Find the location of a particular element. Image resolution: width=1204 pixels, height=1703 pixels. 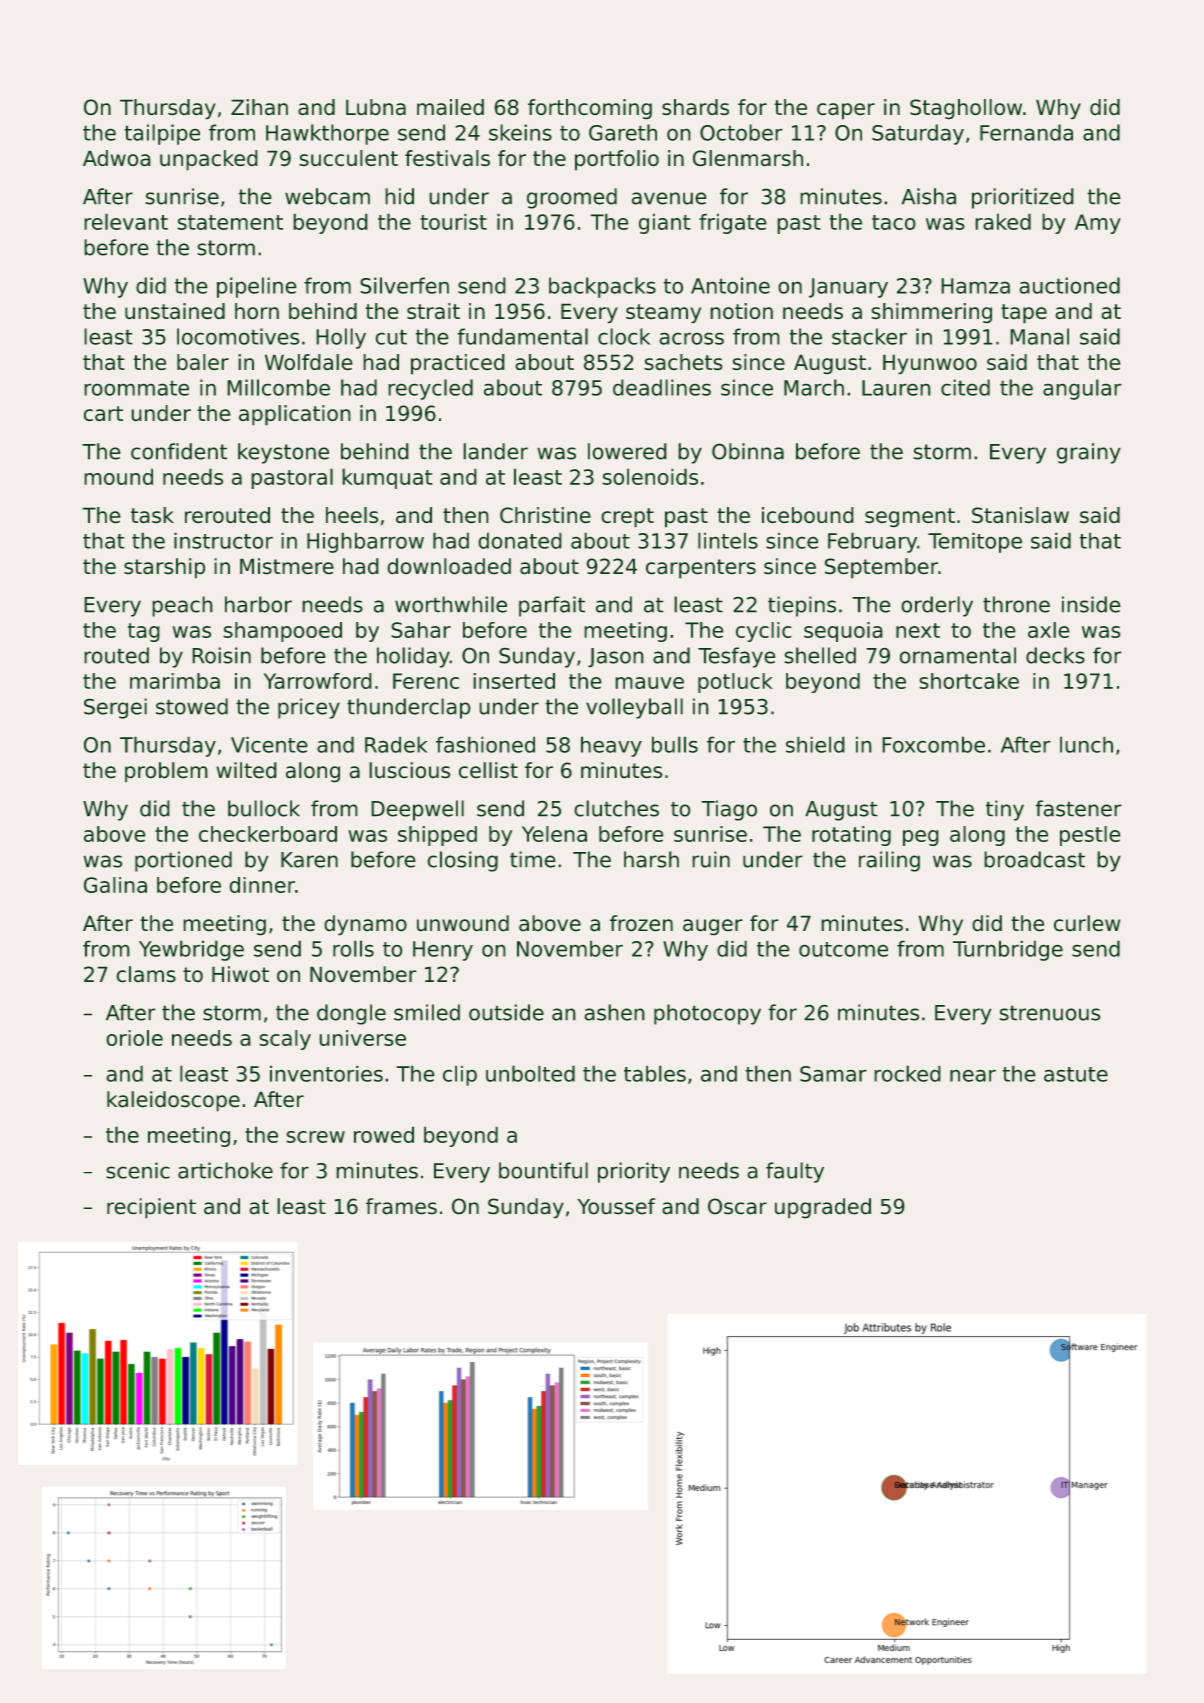

unbolted is located at coordinates (530, 1073).
